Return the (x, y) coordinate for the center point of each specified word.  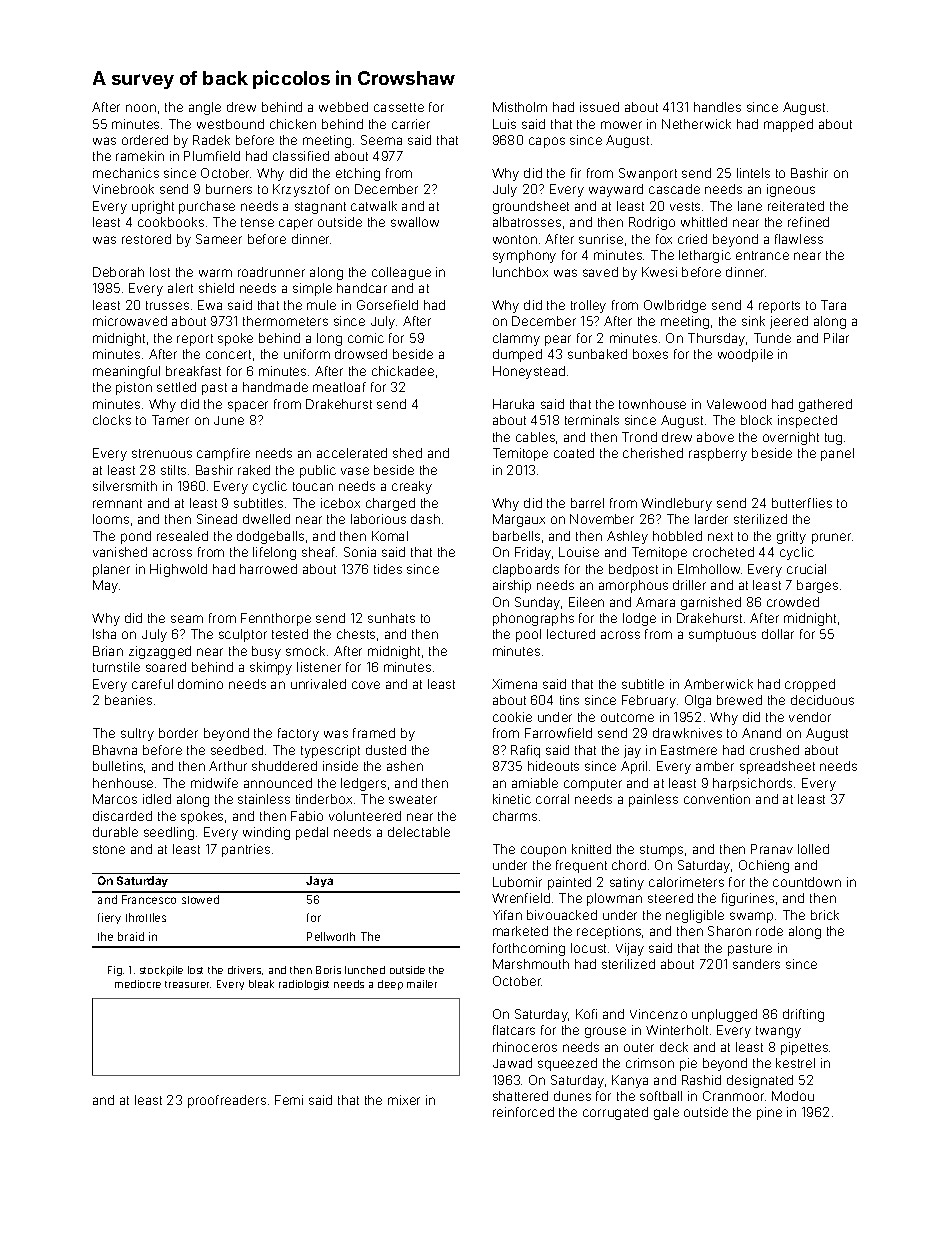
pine (769, 1113)
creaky (412, 487)
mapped (788, 125)
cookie (512, 717)
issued (599, 107)
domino (200, 684)
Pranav (772, 849)
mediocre (138, 984)
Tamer (170, 420)
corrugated (615, 1113)
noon (141, 108)
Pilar (836, 338)
